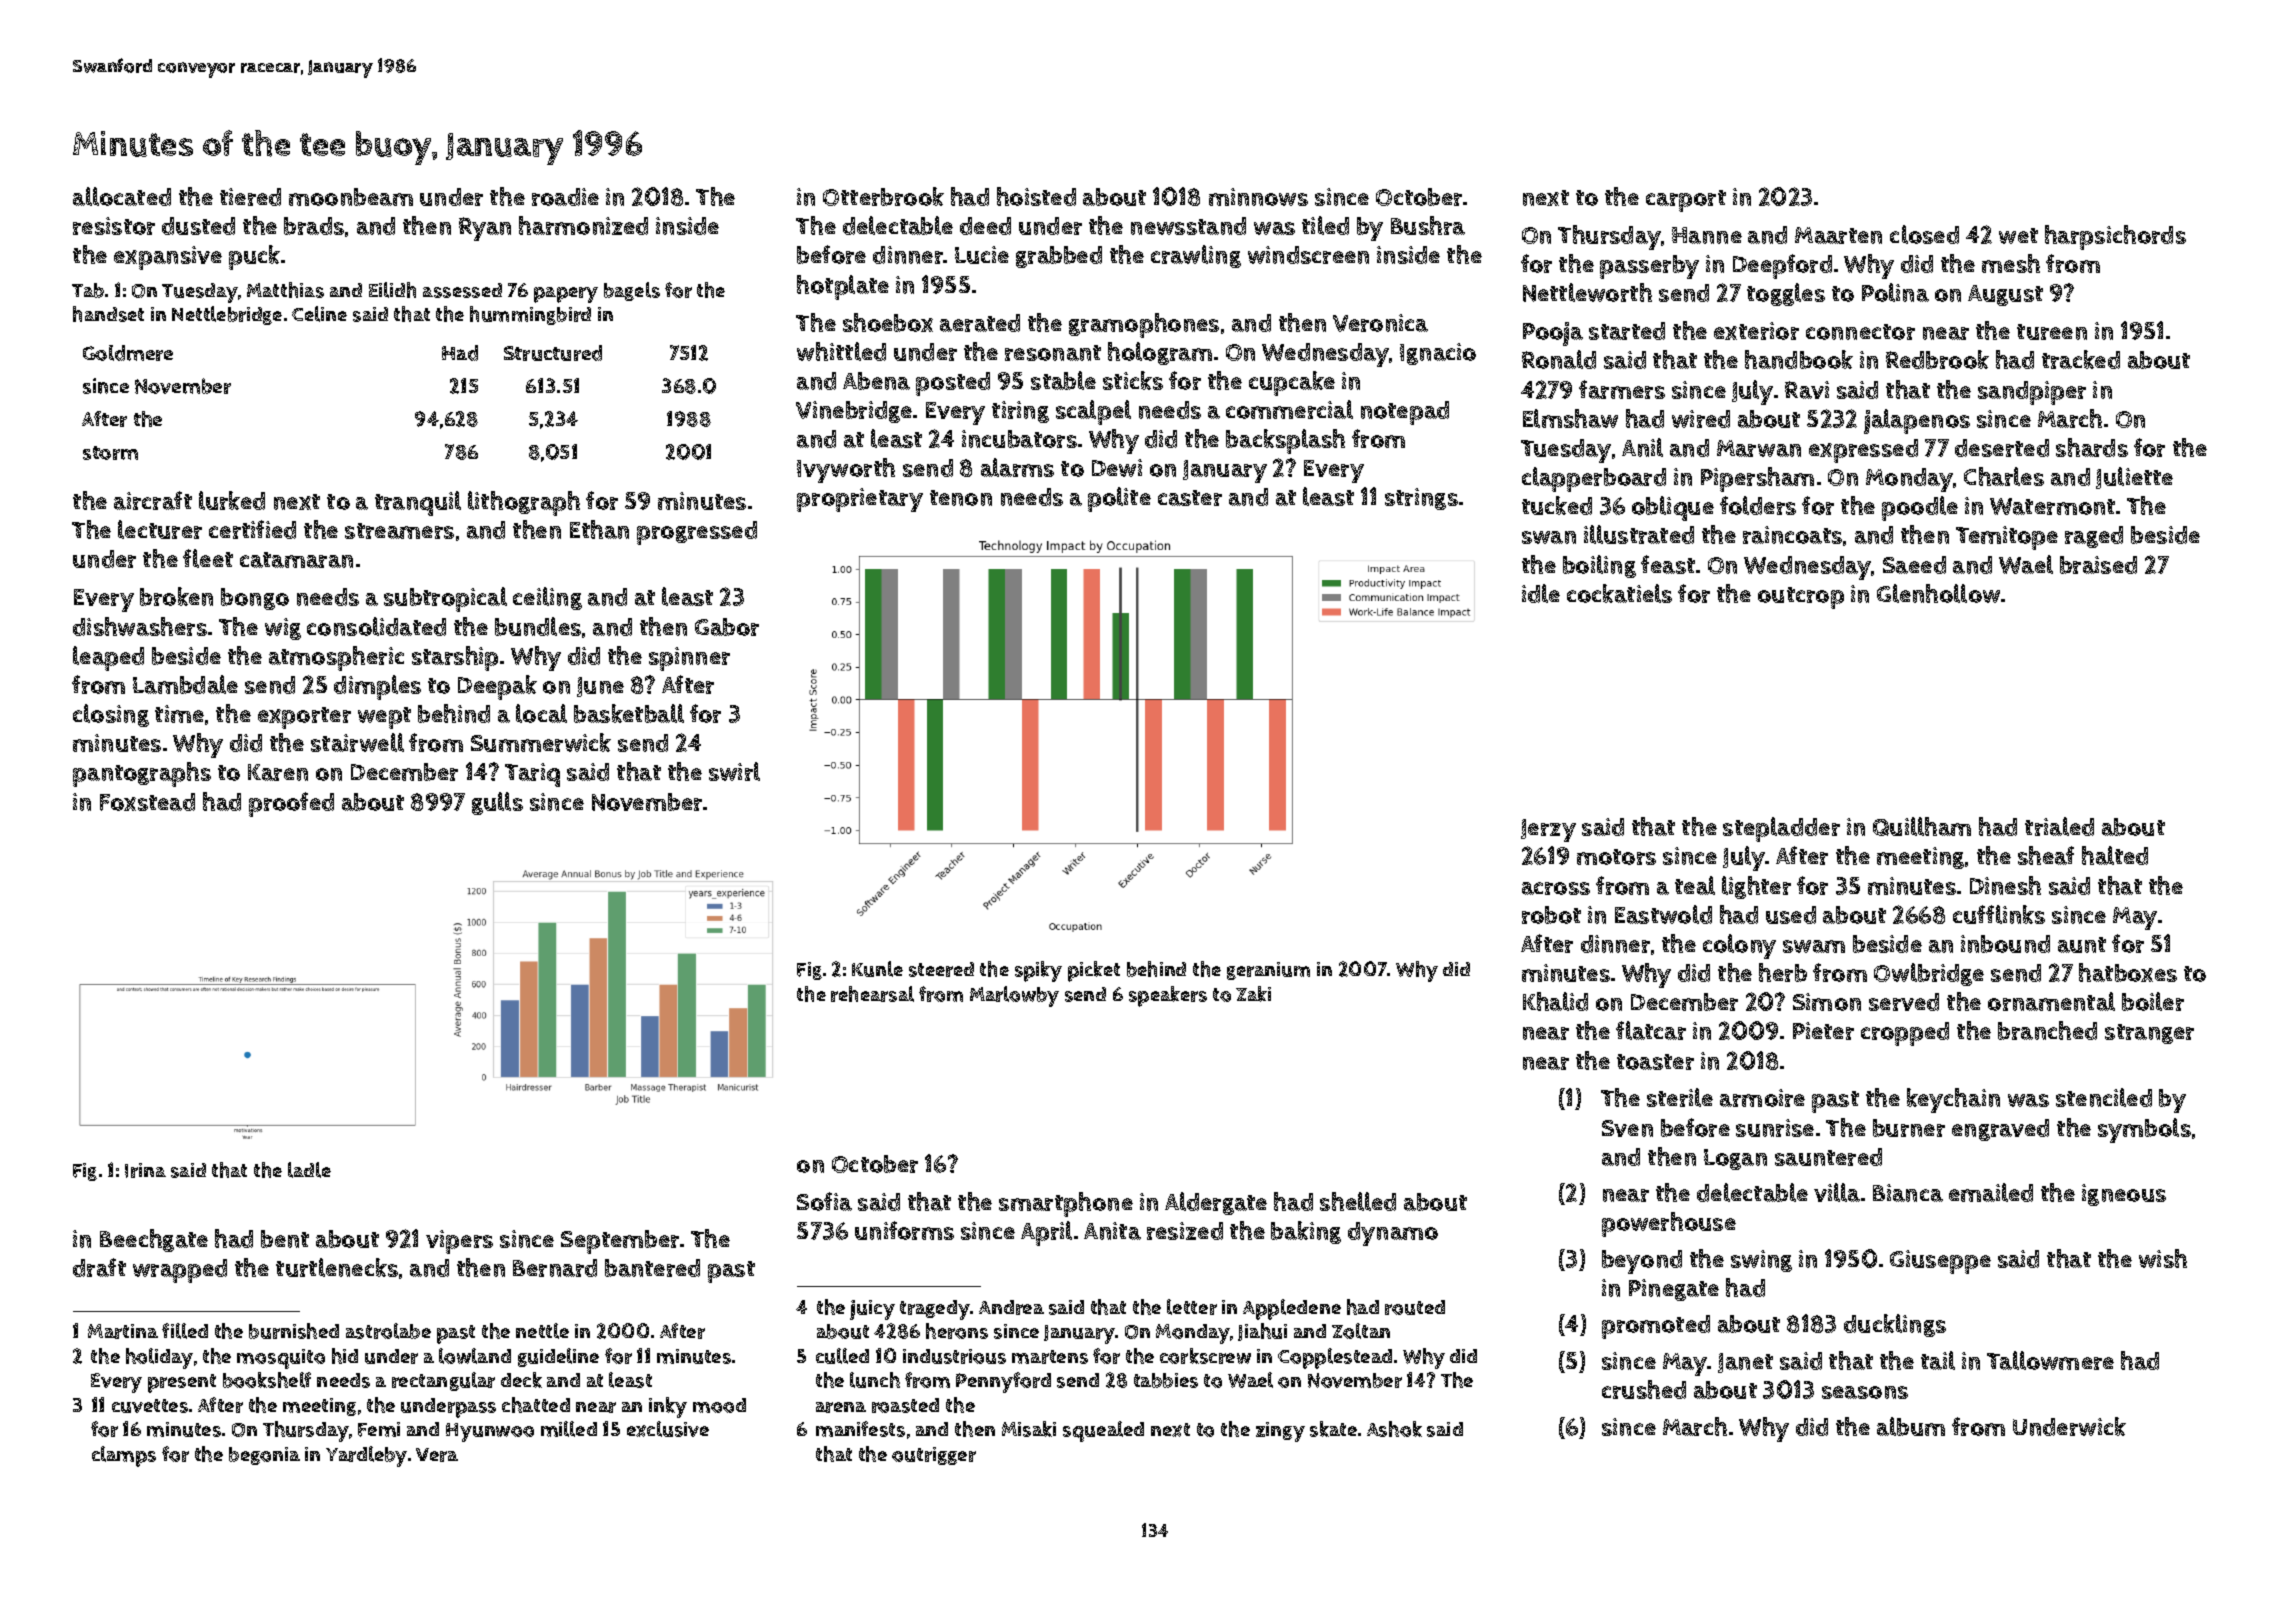 The width and height of the screenshot is (2282, 1614). I want to click on halted, so click(2115, 855).
